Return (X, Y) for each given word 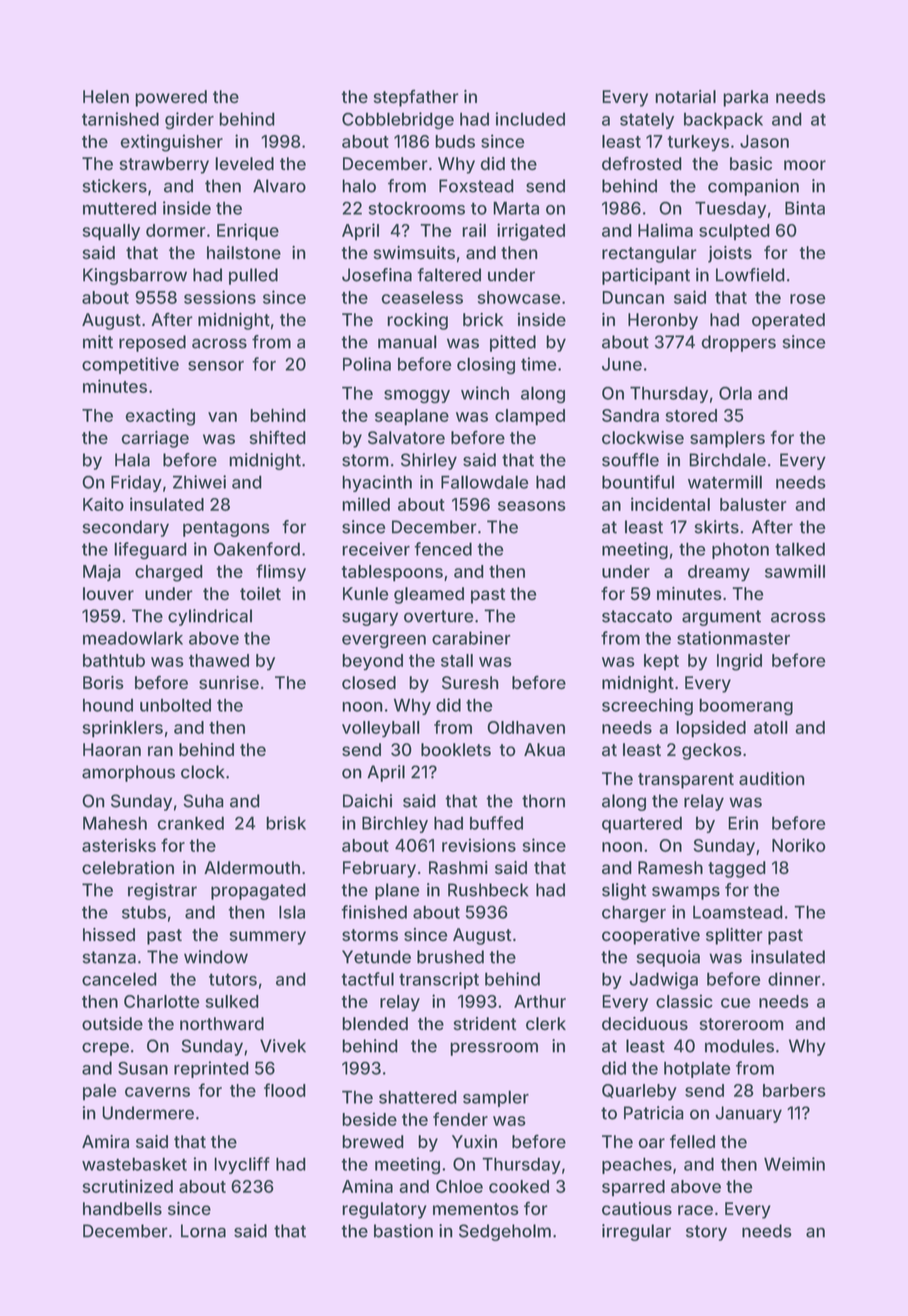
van (222, 417)
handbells (122, 1209)
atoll (771, 727)
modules (739, 1046)
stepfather (416, 98)
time (539, 364)
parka (745, 98)
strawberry (164, 165)
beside (369, 1119)
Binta (805, 208)
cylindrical (210, 617)
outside (112, 1024)
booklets (456, 750)
